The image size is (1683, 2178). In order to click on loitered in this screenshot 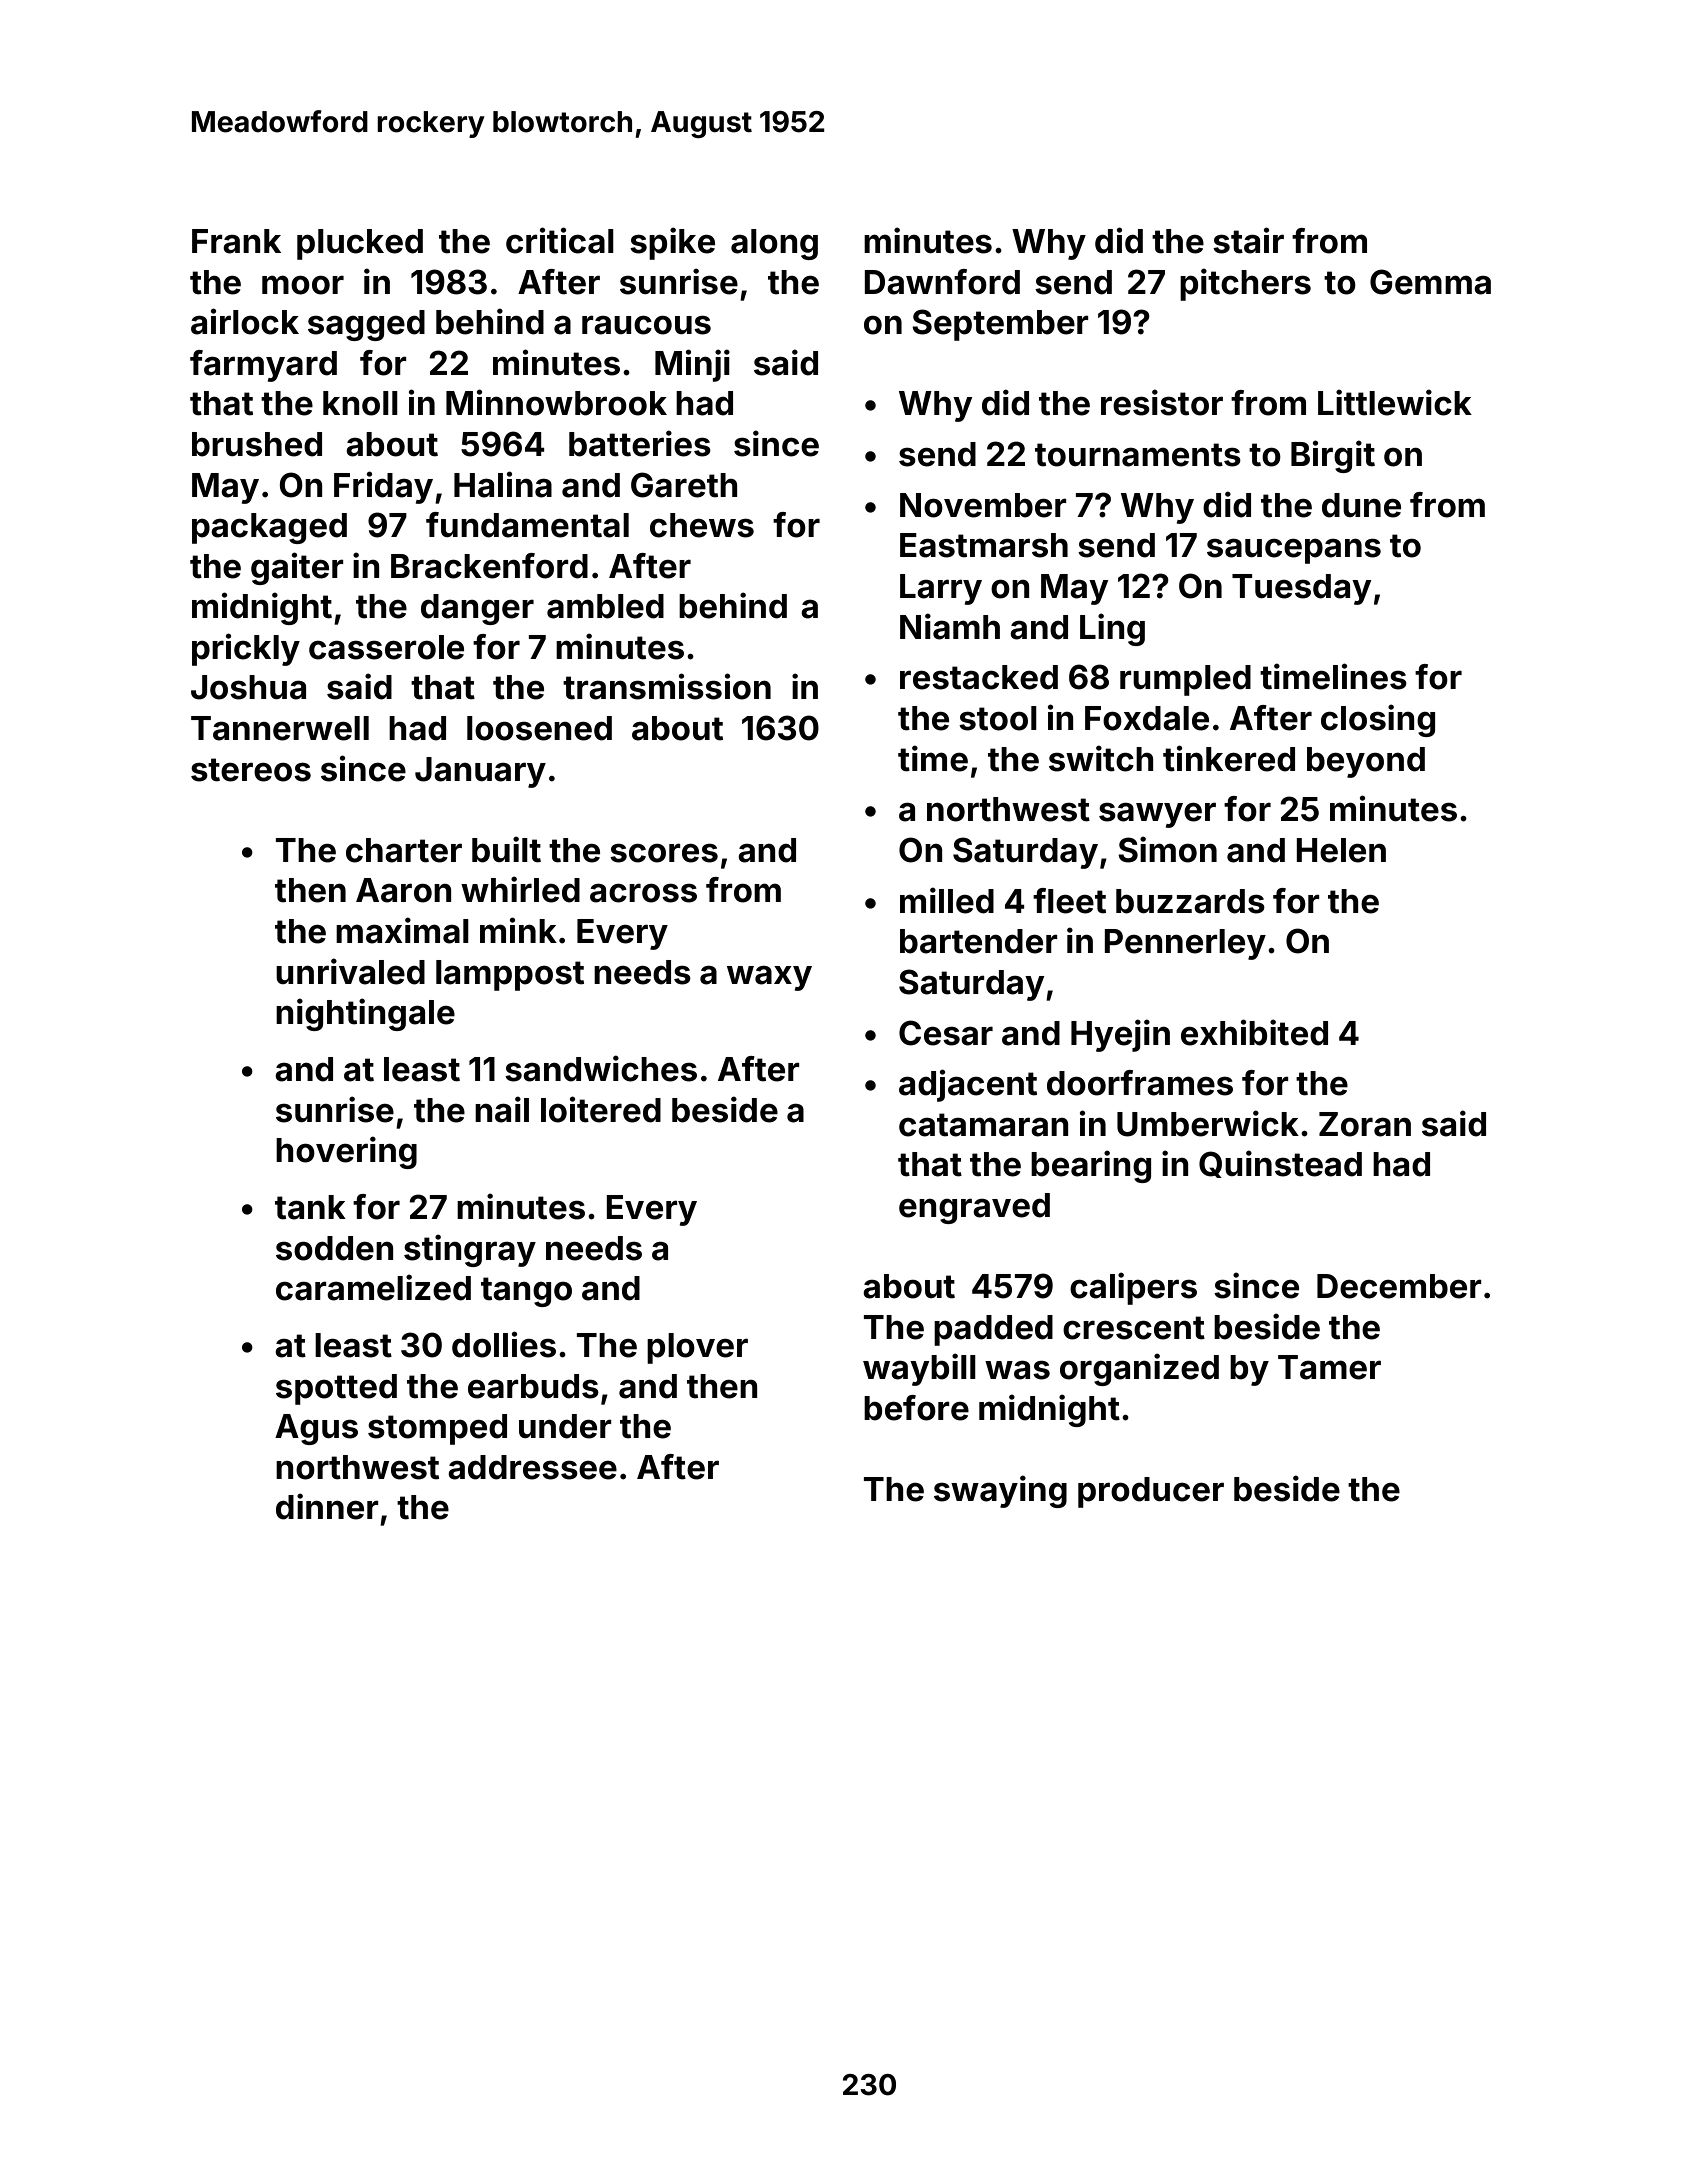, I will do `click(601, 1109)`.
